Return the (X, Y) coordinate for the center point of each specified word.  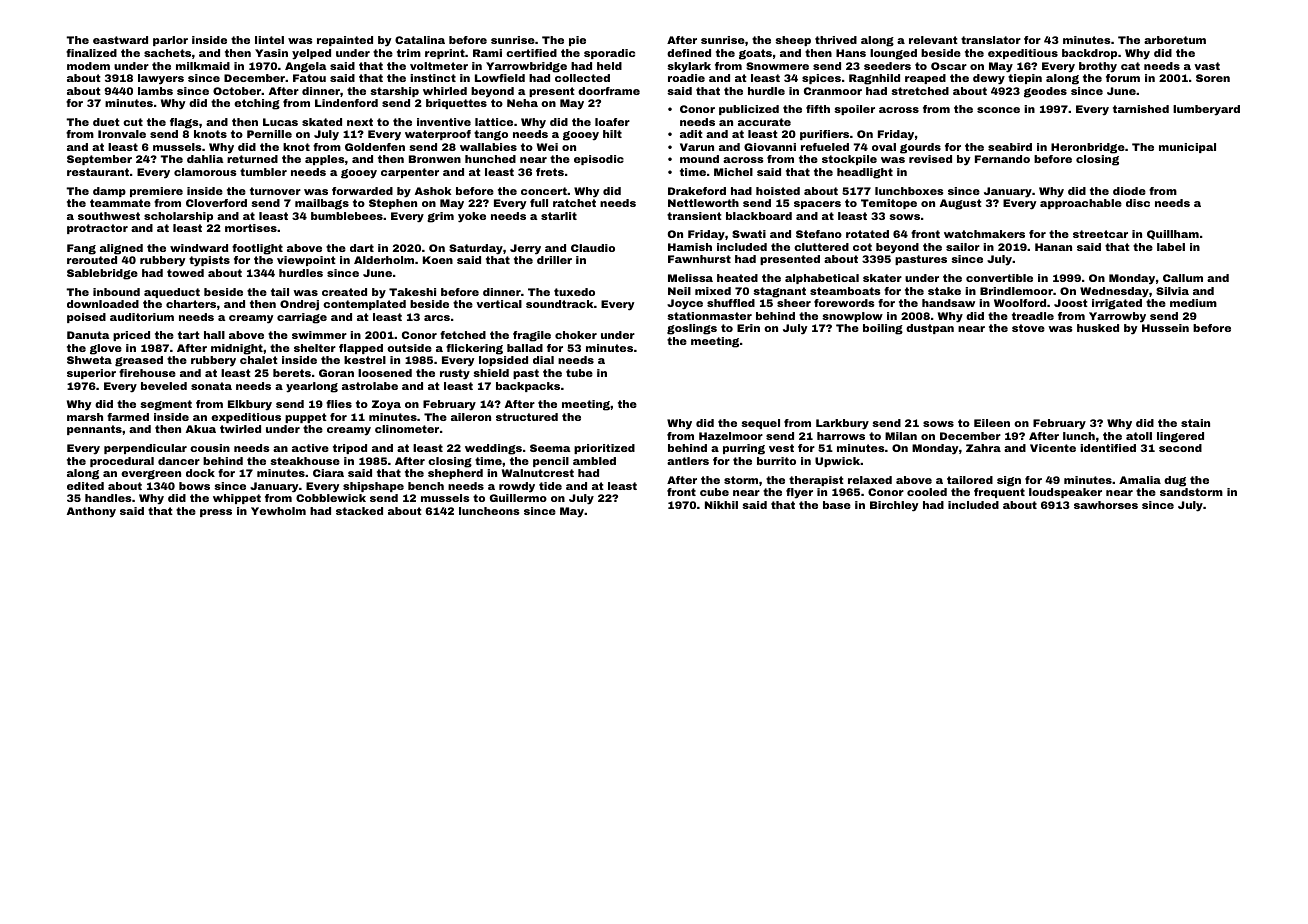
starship (394, 92)
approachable (1081, 204)
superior (91, 374)
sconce (998, 110)
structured (527, 417)
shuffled (731, 303)
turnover (275, 191)
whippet (237, 499)
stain (1195, 423)
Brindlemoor (1016, 291)
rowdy (517, 487)
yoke (472, 217)
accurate (764, 122)
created (344, 292)
